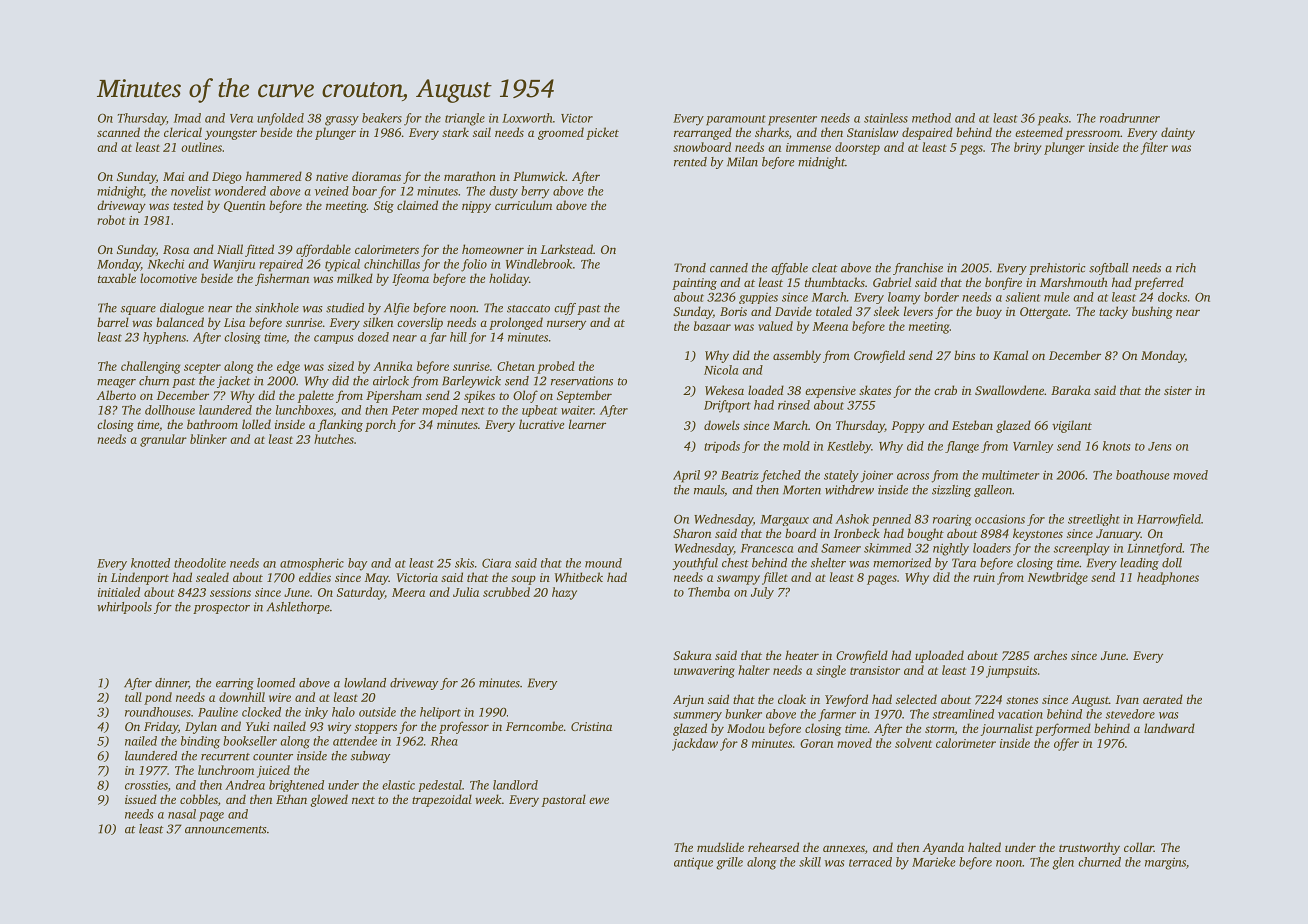  Describe the element at coordinates (1130, 118) in the page. I see `roadrunner` at that location.
